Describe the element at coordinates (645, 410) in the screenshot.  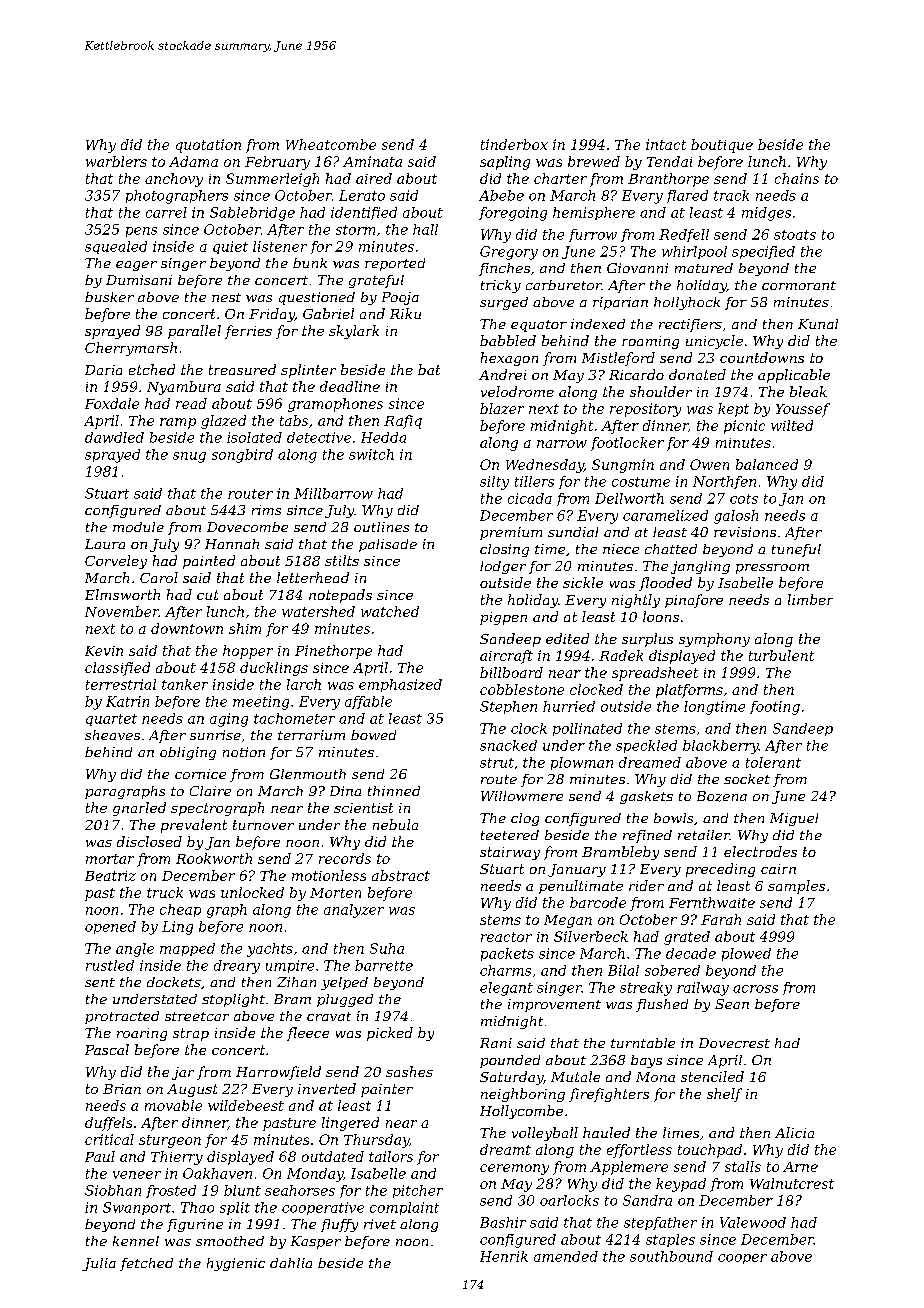
I see `repository` at that location.
